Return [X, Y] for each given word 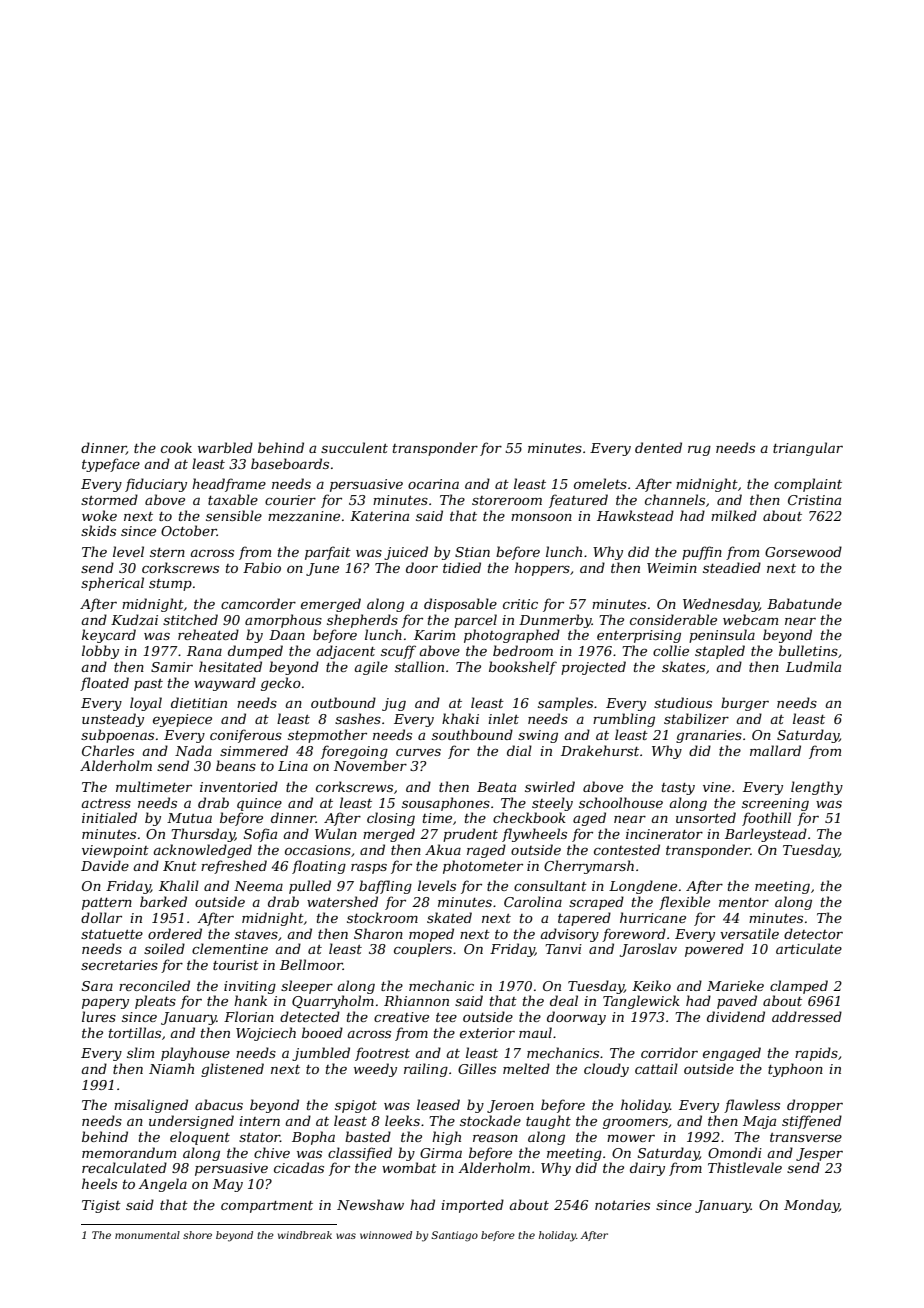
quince [259, 804]
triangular [808, 449]
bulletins [808, 650]
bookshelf [523, 668]
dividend [736, 1016]
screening [775, 804]
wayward [225, 684]
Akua [443, 849]
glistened [232, 1070]
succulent [354, 447]
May [228, 1185]
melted [526, 1068]
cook [176, 447]
